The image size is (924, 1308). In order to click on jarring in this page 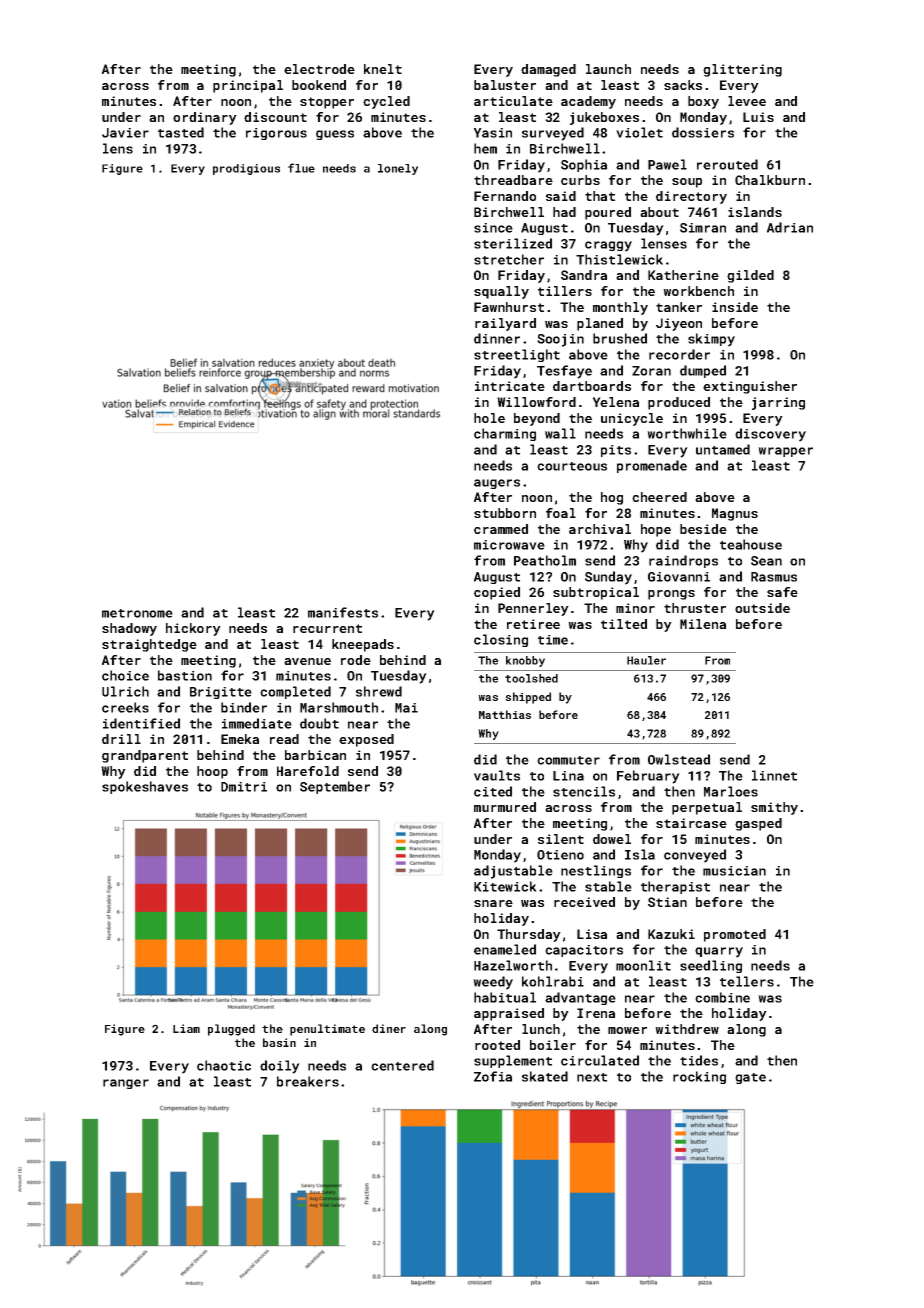, I will do `click(778, 403)`.
